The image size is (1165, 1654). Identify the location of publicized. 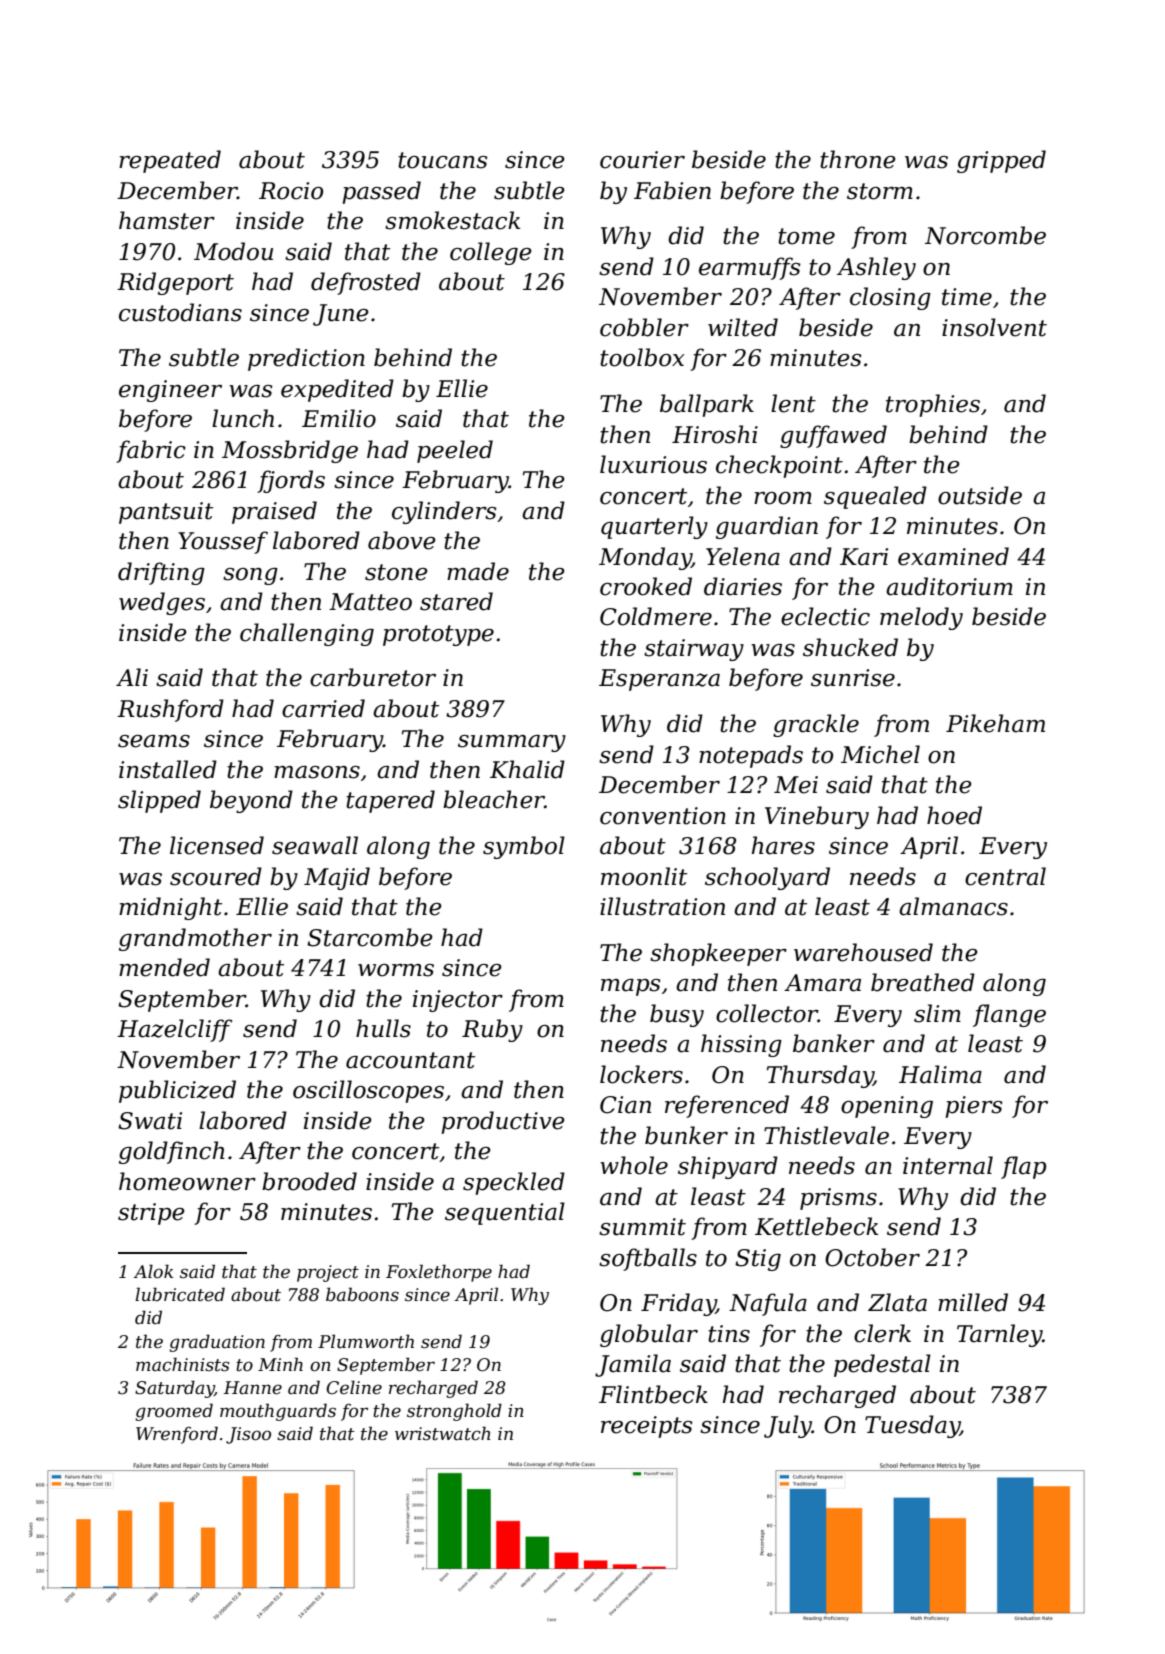
(177, 1091).
